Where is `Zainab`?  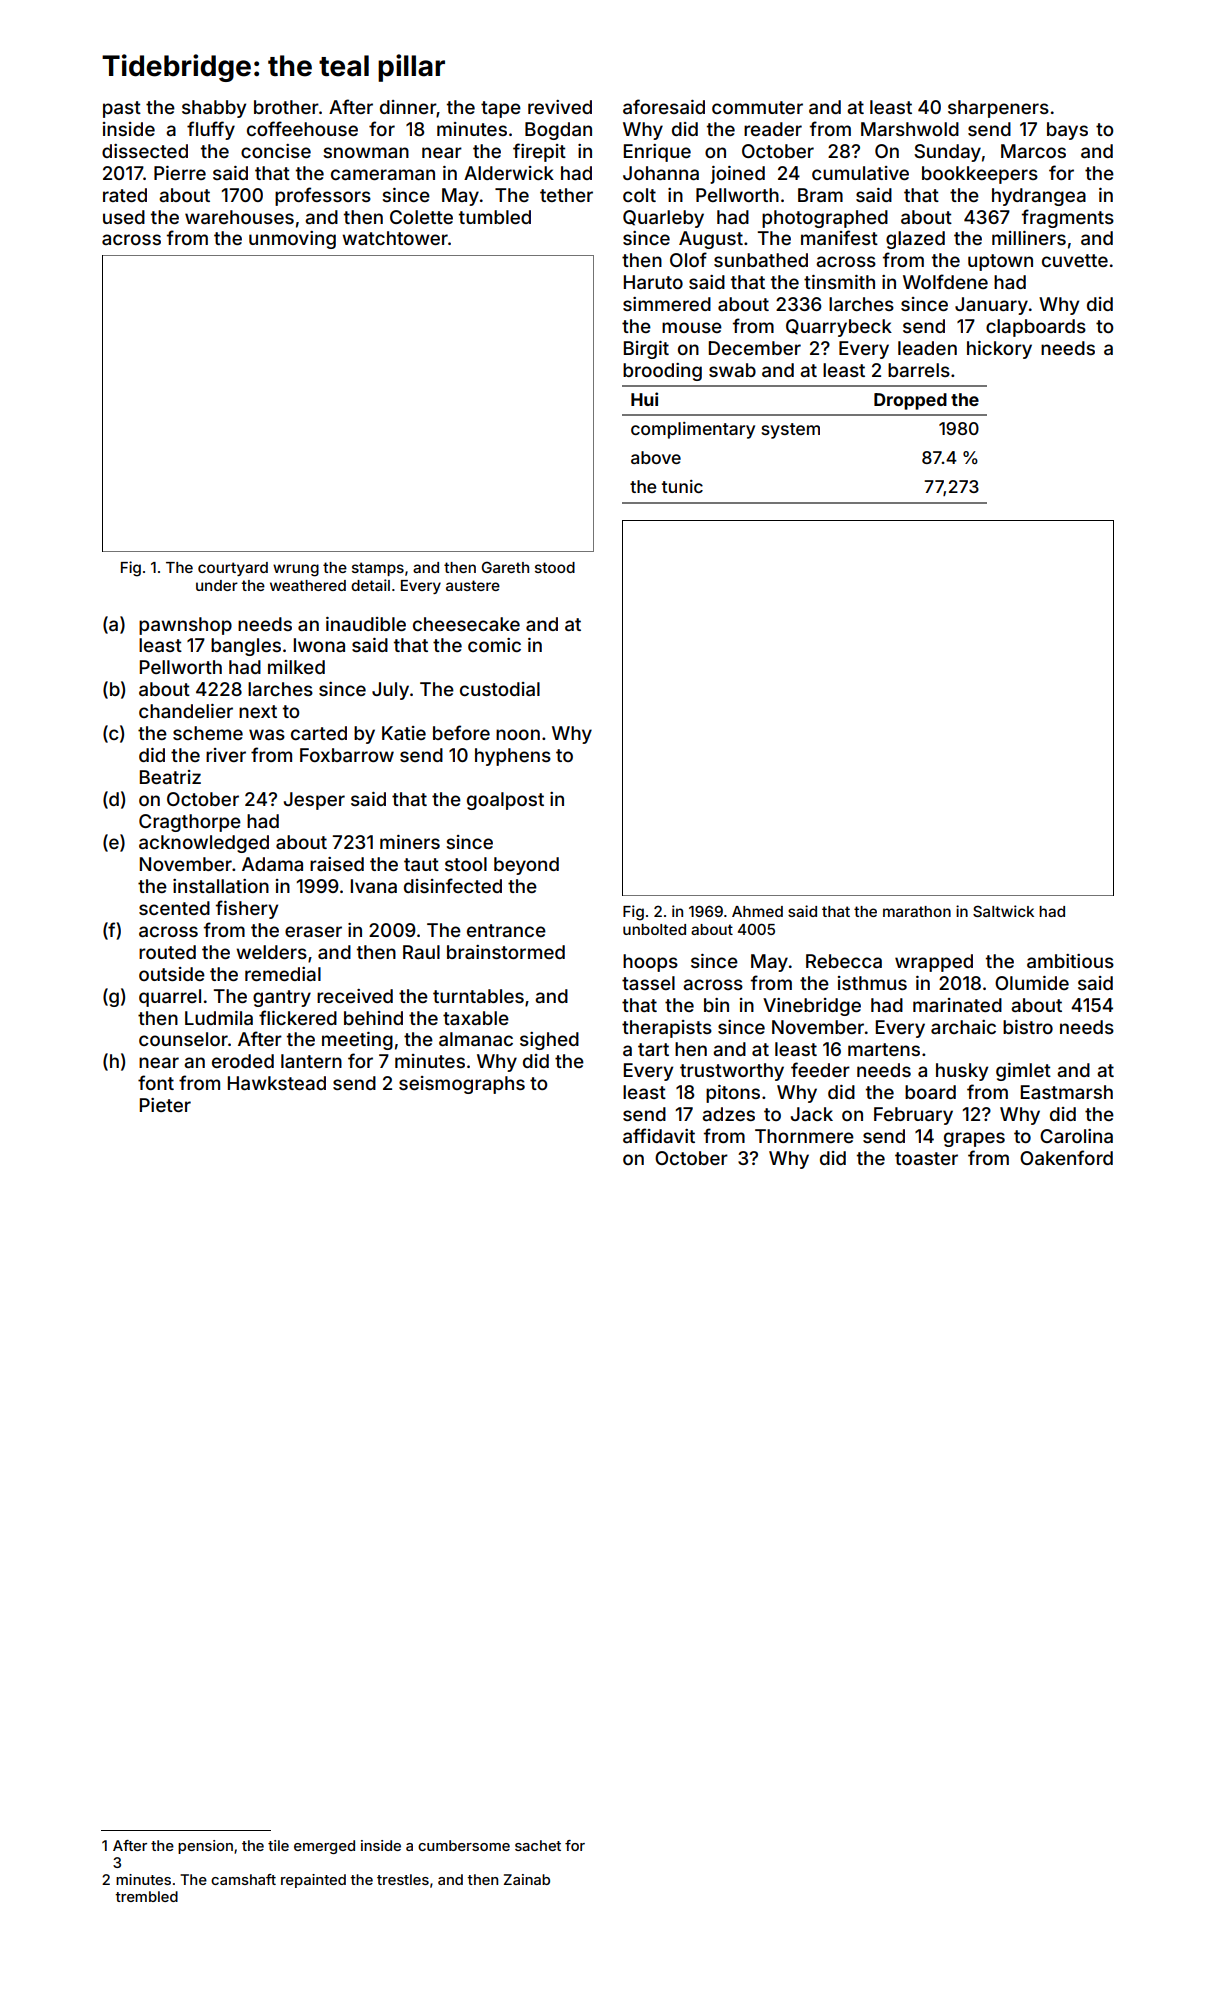
Zainab is located at coordinates (527, 1879).
